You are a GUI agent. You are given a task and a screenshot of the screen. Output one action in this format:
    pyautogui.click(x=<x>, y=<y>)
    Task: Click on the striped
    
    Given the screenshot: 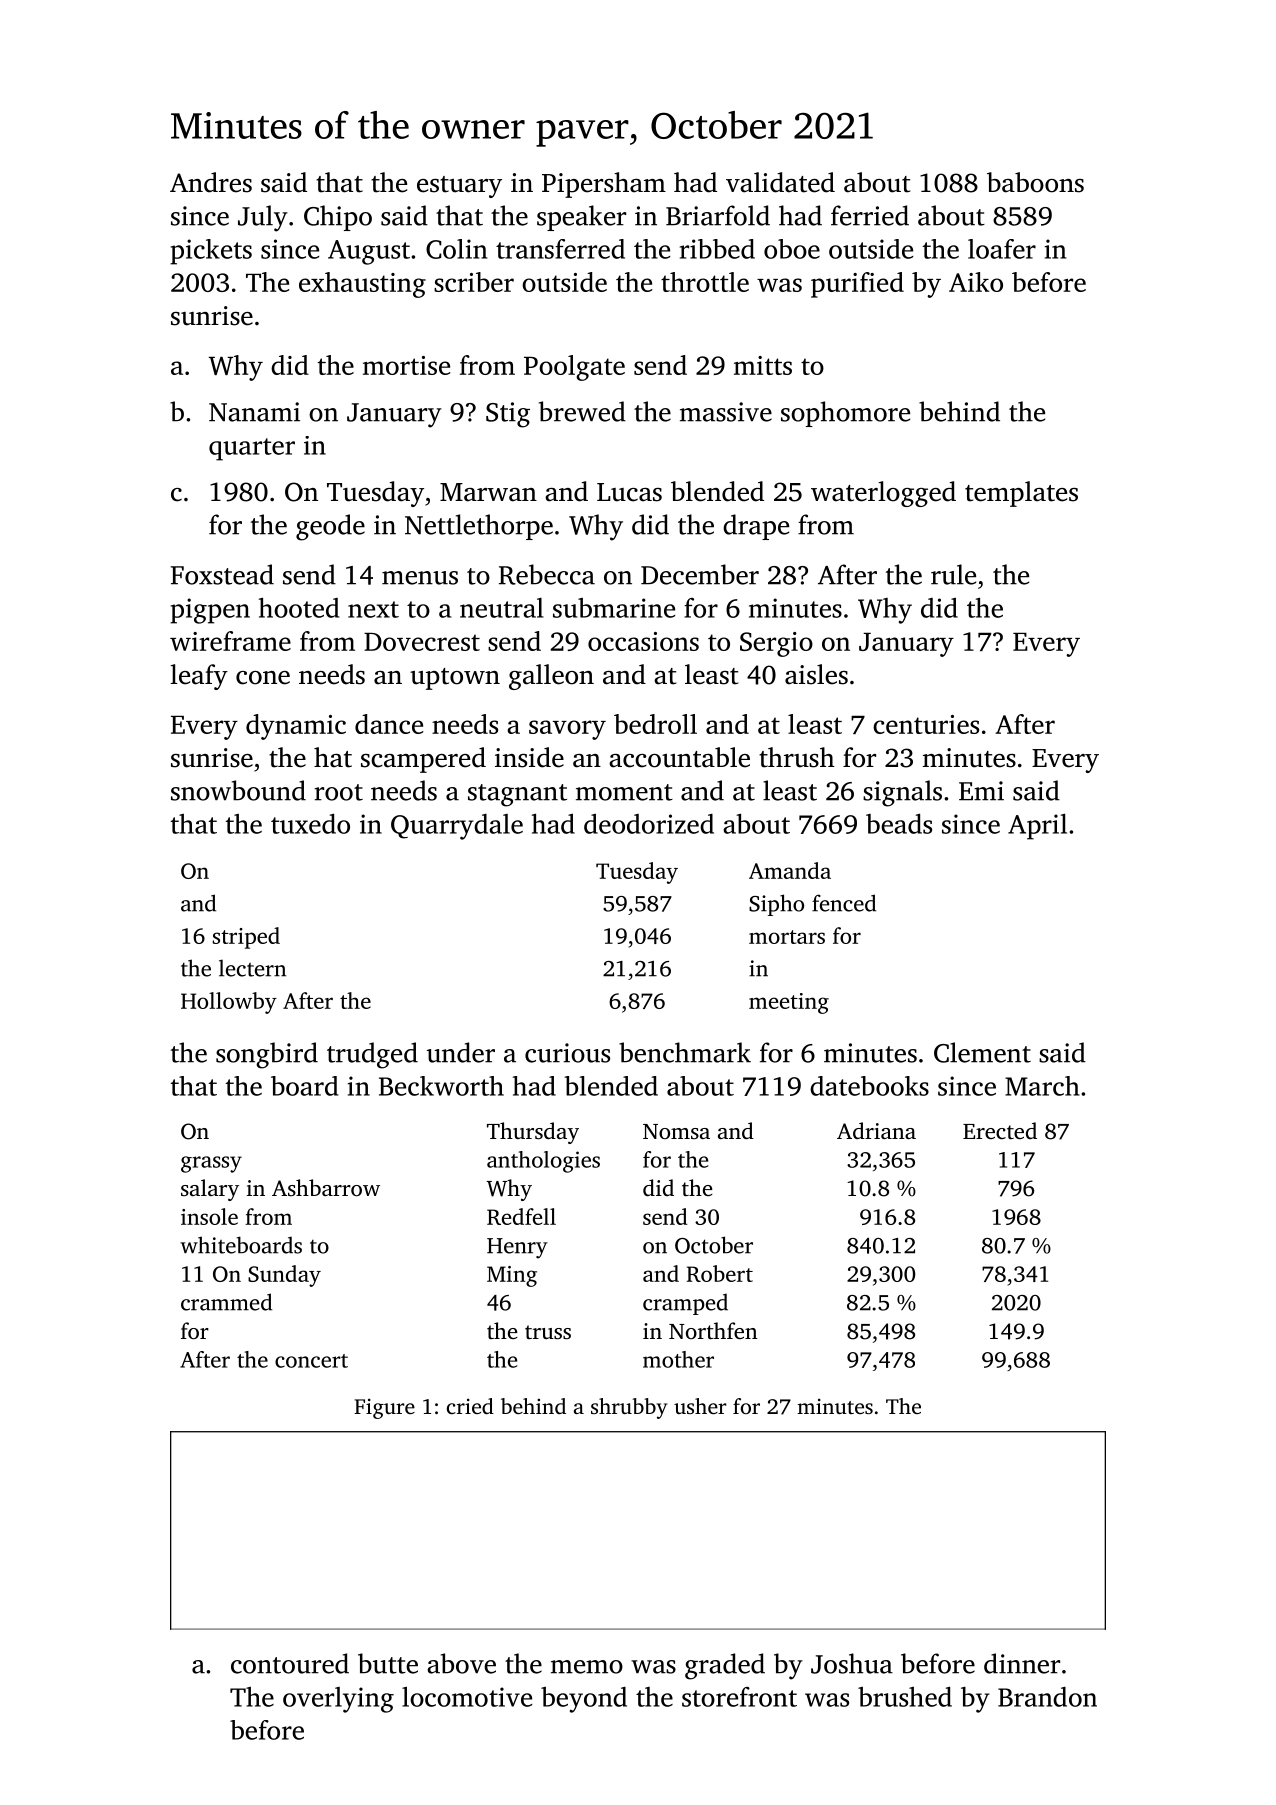 What is the action you would take?
    pyautogui.click(x=246, y=938)
